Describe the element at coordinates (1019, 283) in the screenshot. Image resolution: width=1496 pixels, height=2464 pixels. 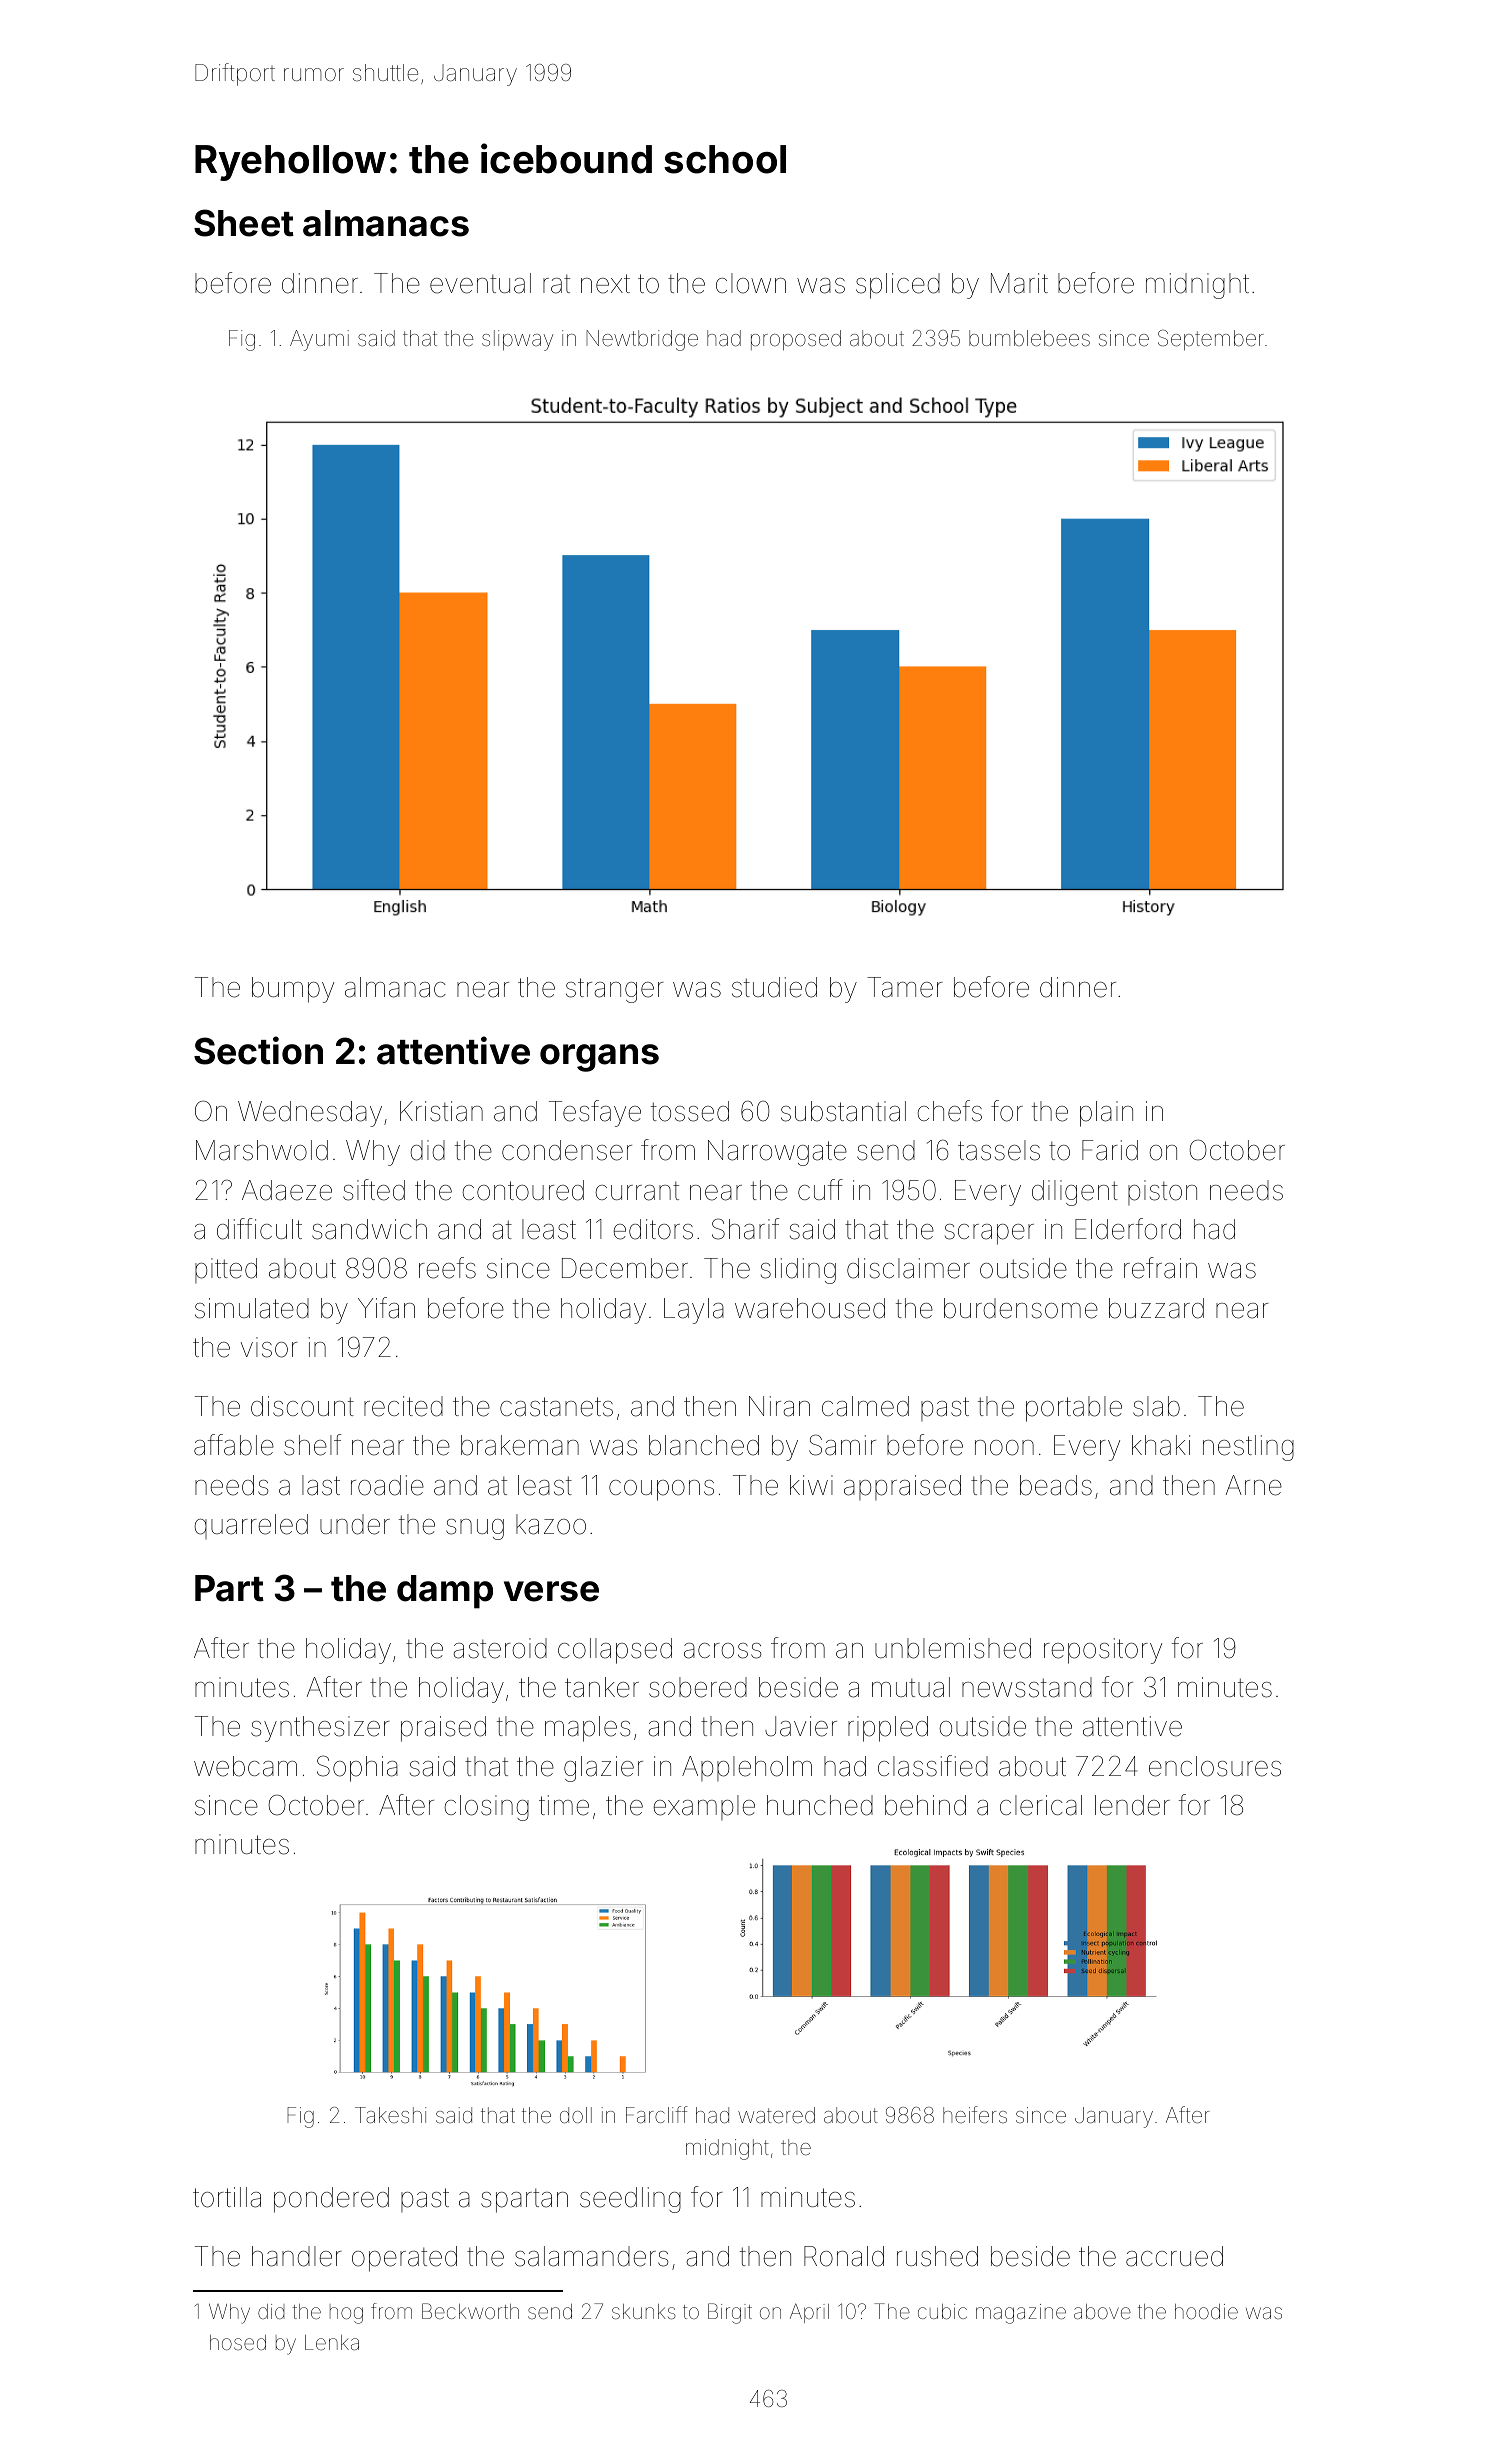
I see `Marit` at that location.
